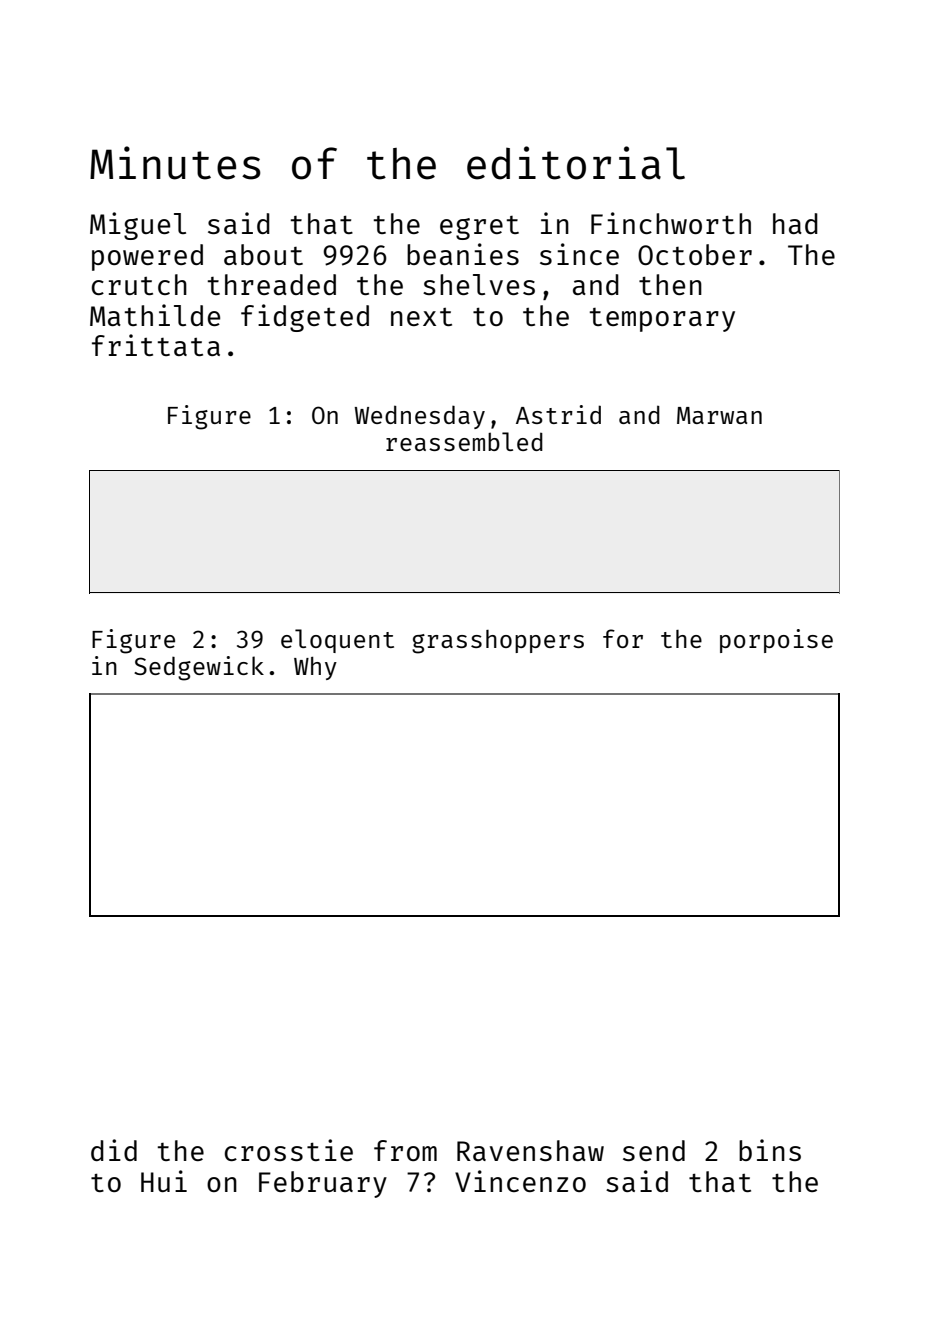  Describe the element at coordinates (114, 1150) in the image. I see `did` at that location.
